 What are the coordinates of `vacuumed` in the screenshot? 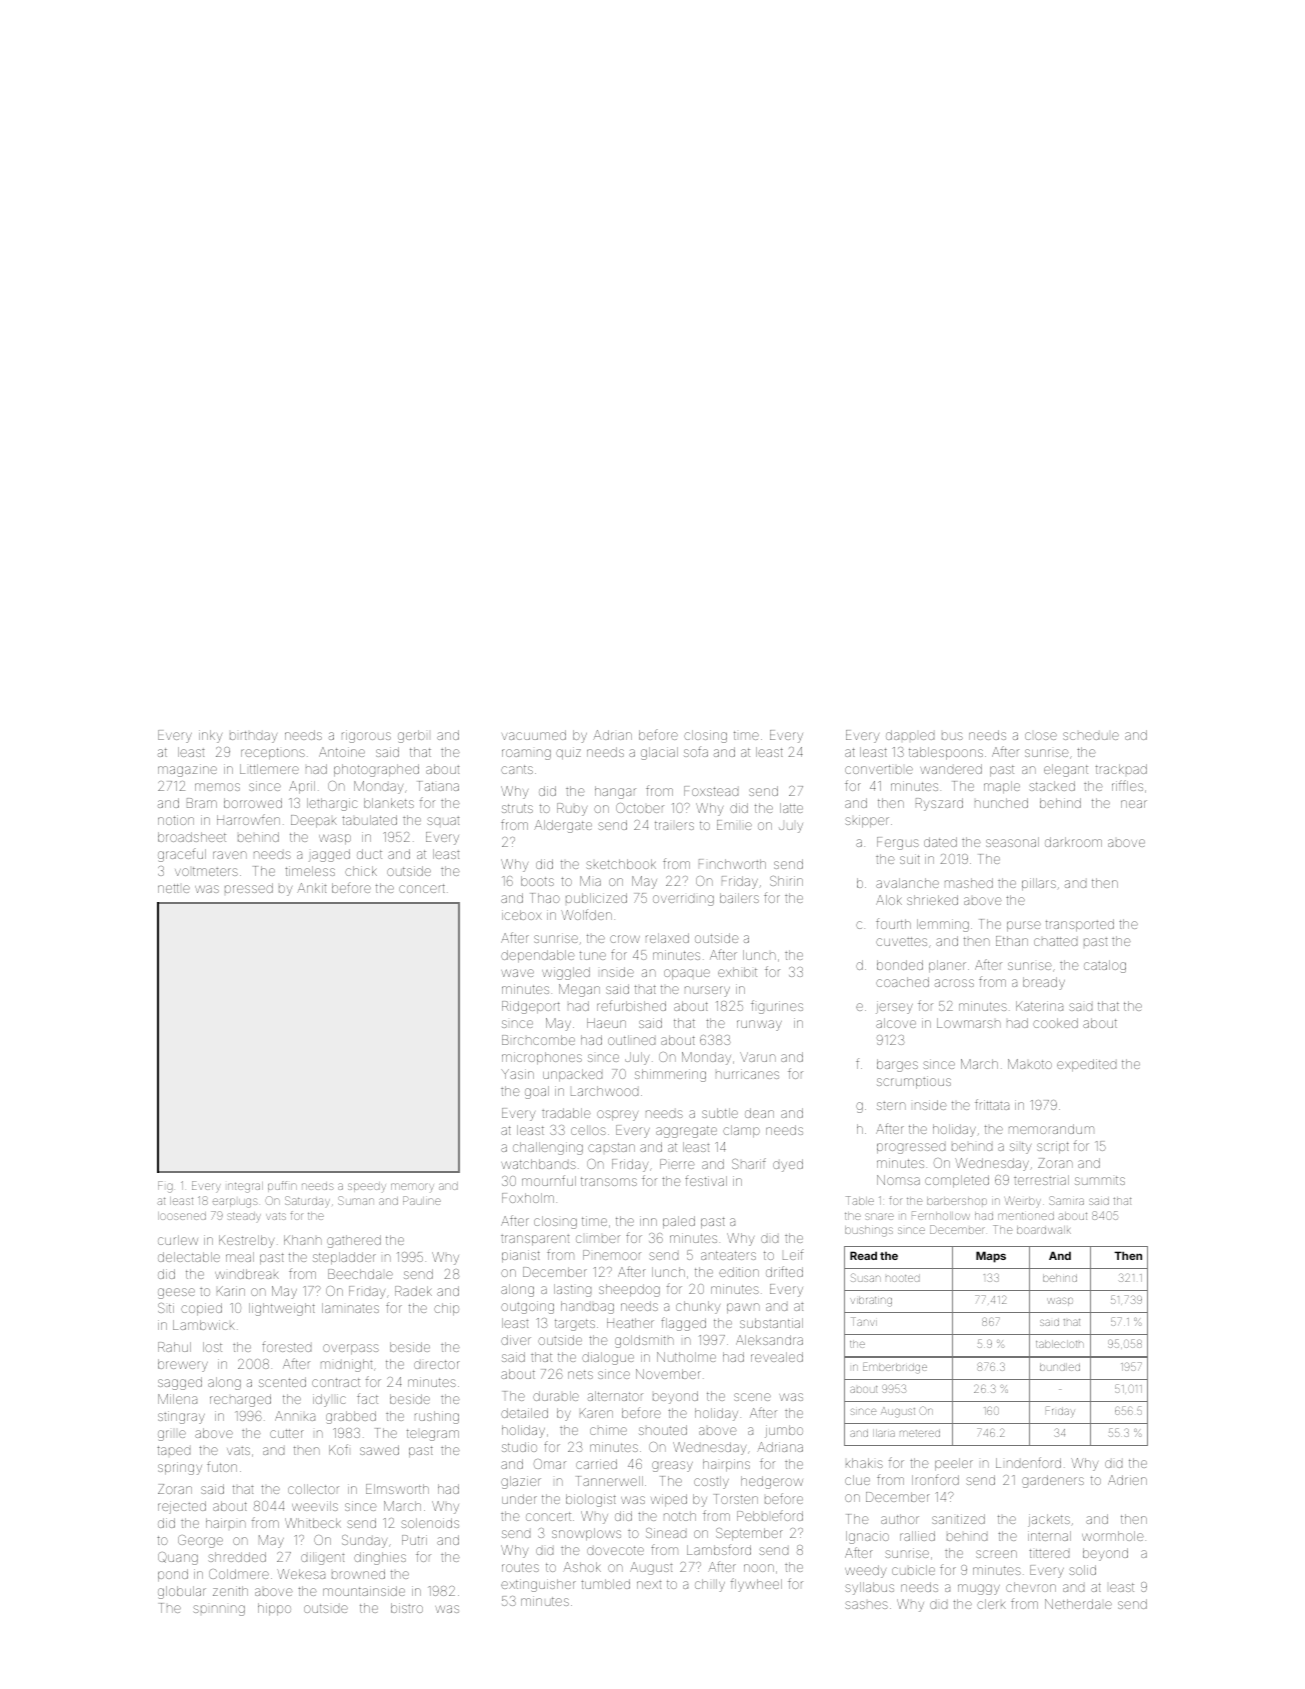 It's located at (534, 735).
